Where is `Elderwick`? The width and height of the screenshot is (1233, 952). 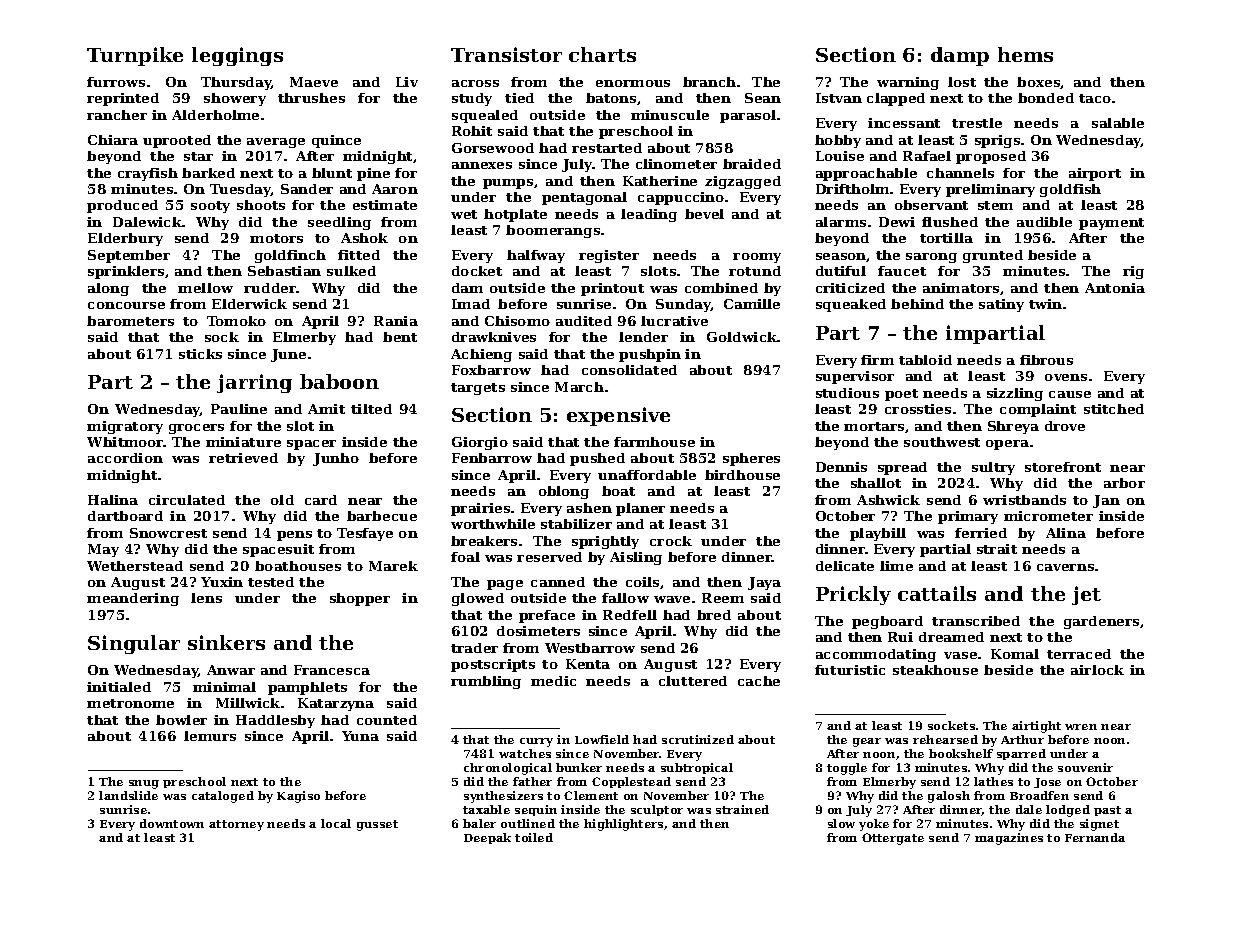
Elderwick is located at coordinates (249, 304).
